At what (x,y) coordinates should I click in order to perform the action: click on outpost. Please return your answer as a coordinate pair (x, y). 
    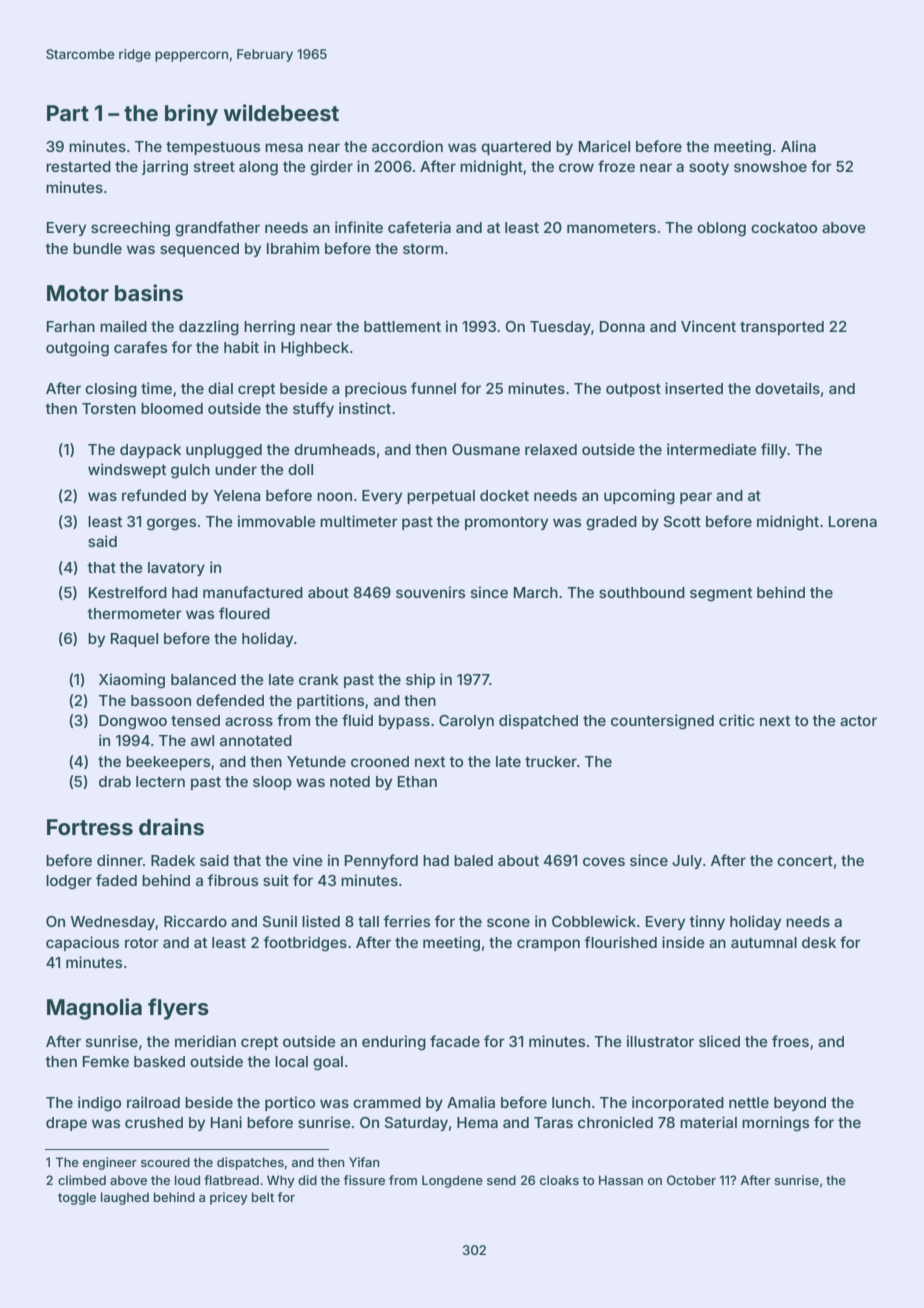
    Looking at the image, I should click on (633, 390).
